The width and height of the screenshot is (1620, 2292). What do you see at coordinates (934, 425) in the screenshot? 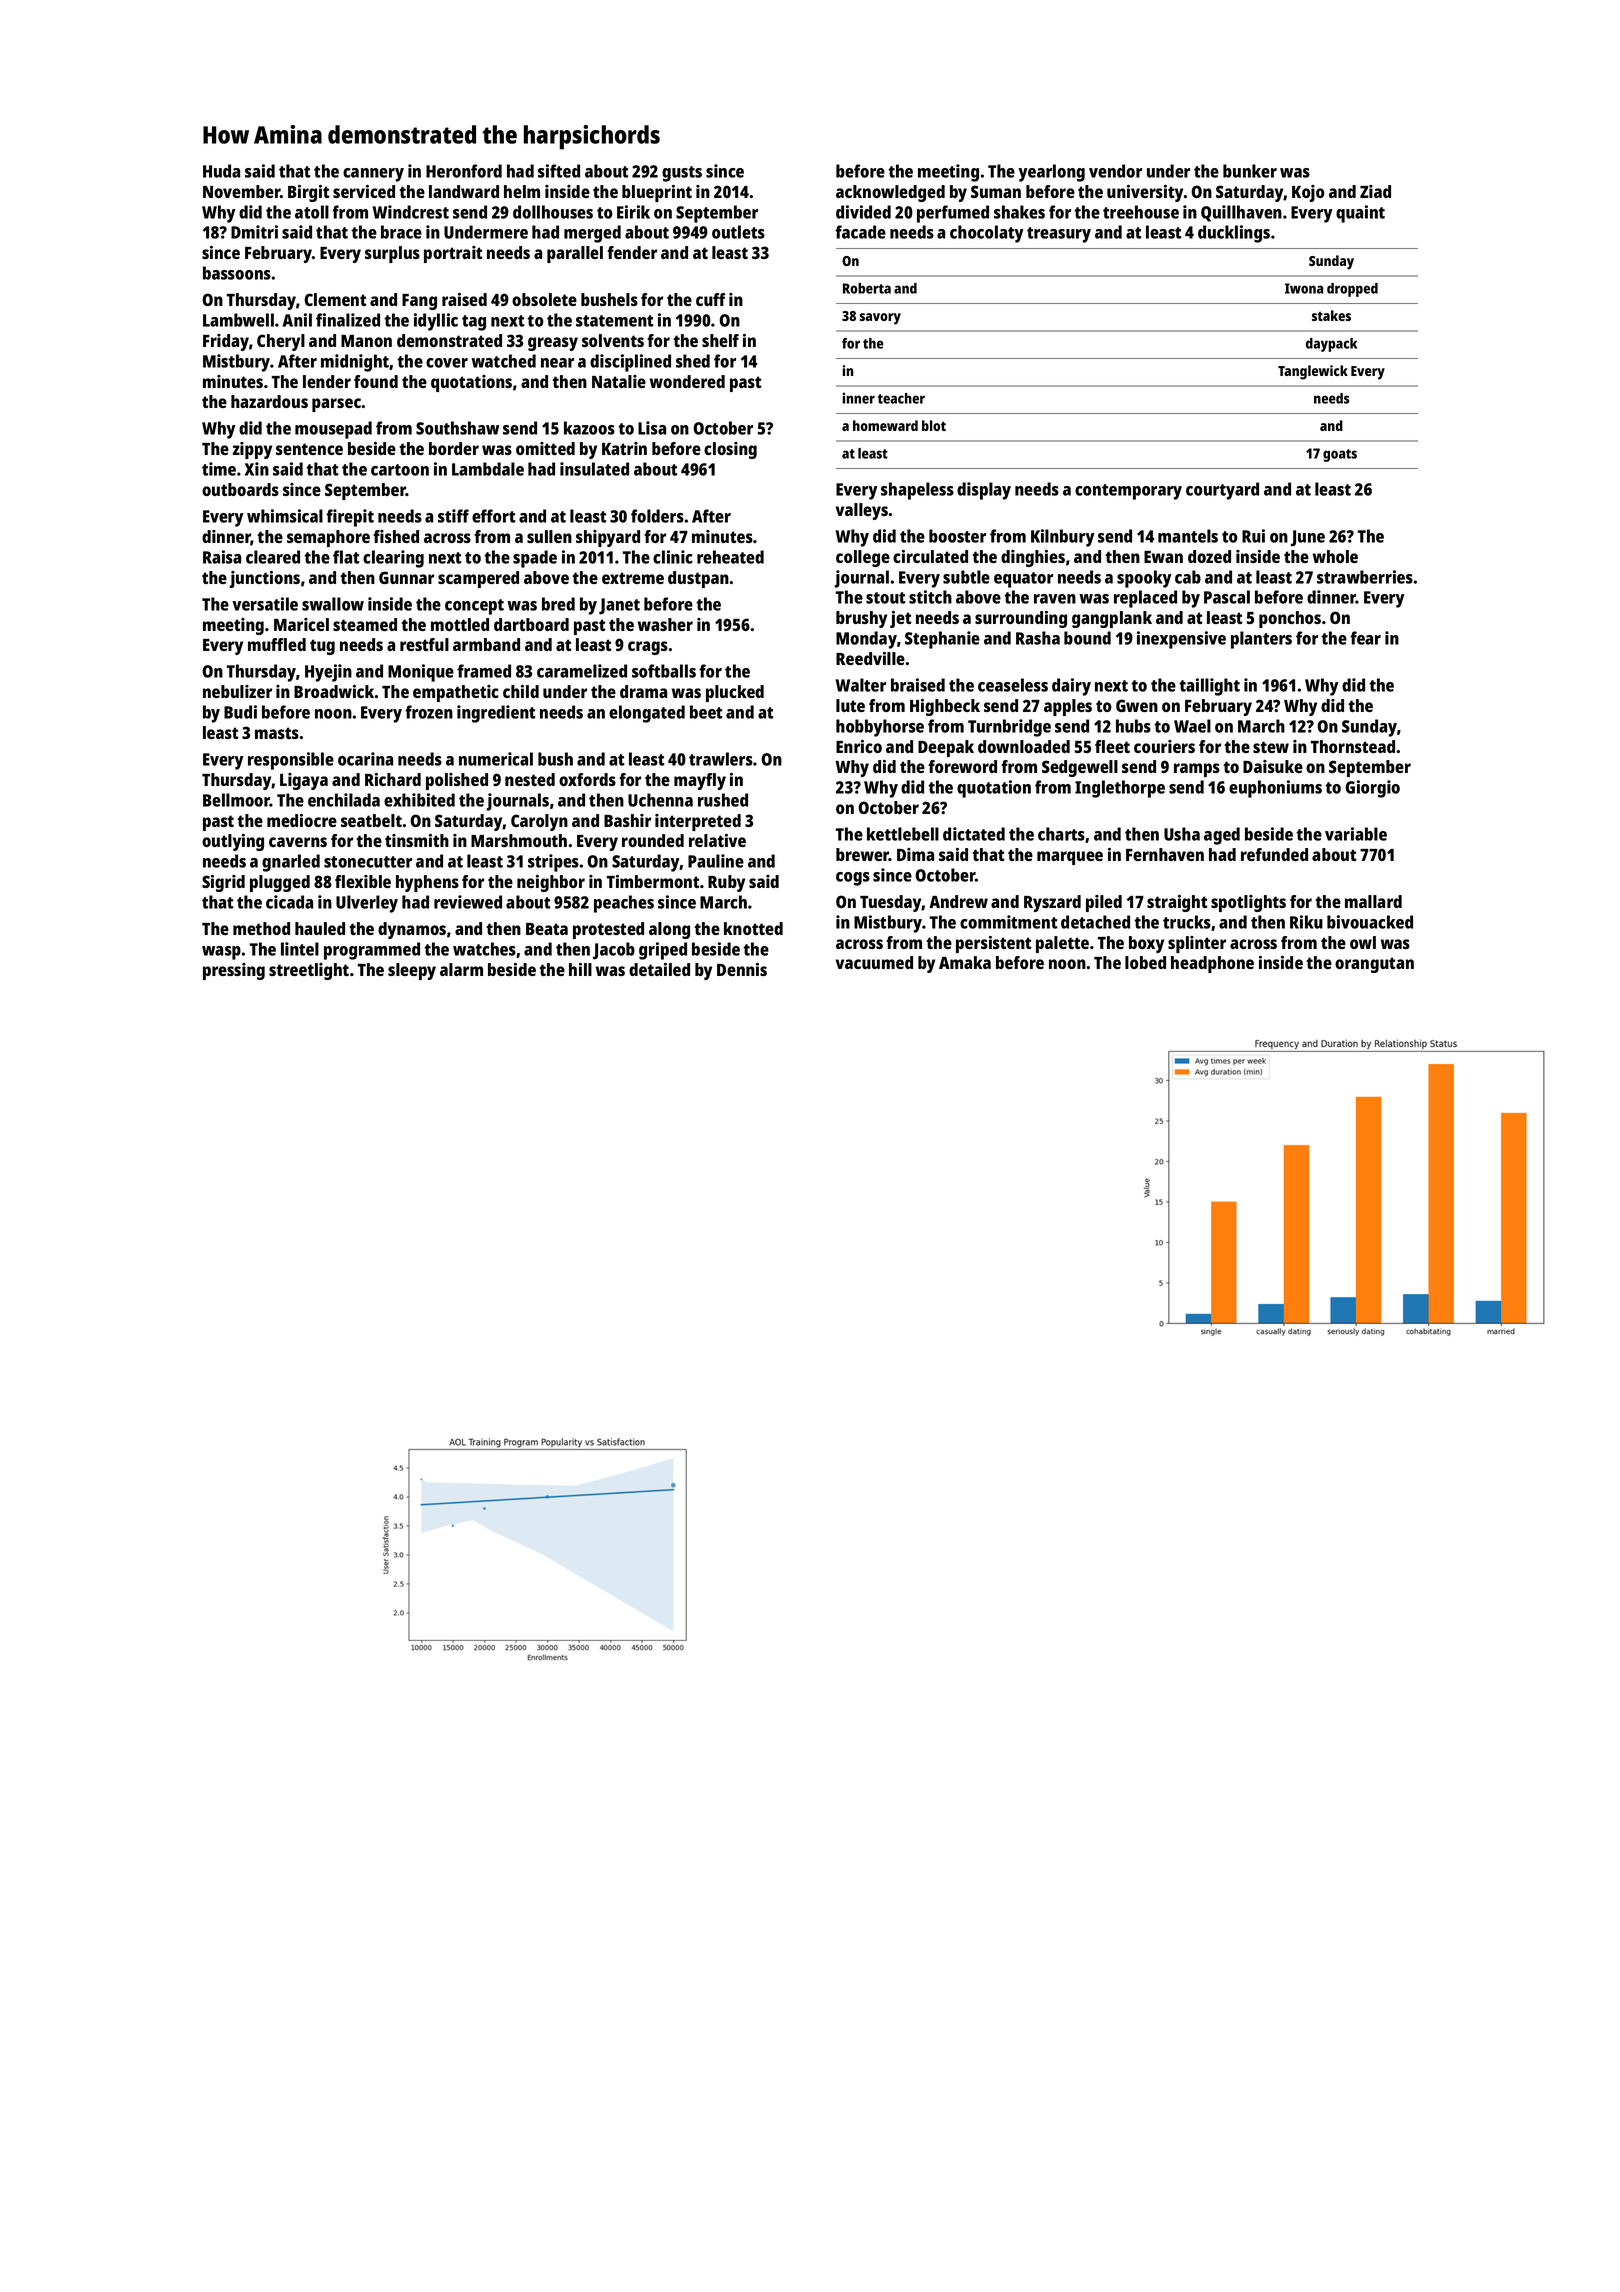
I see `blot` at bounding box center [934, 425].
